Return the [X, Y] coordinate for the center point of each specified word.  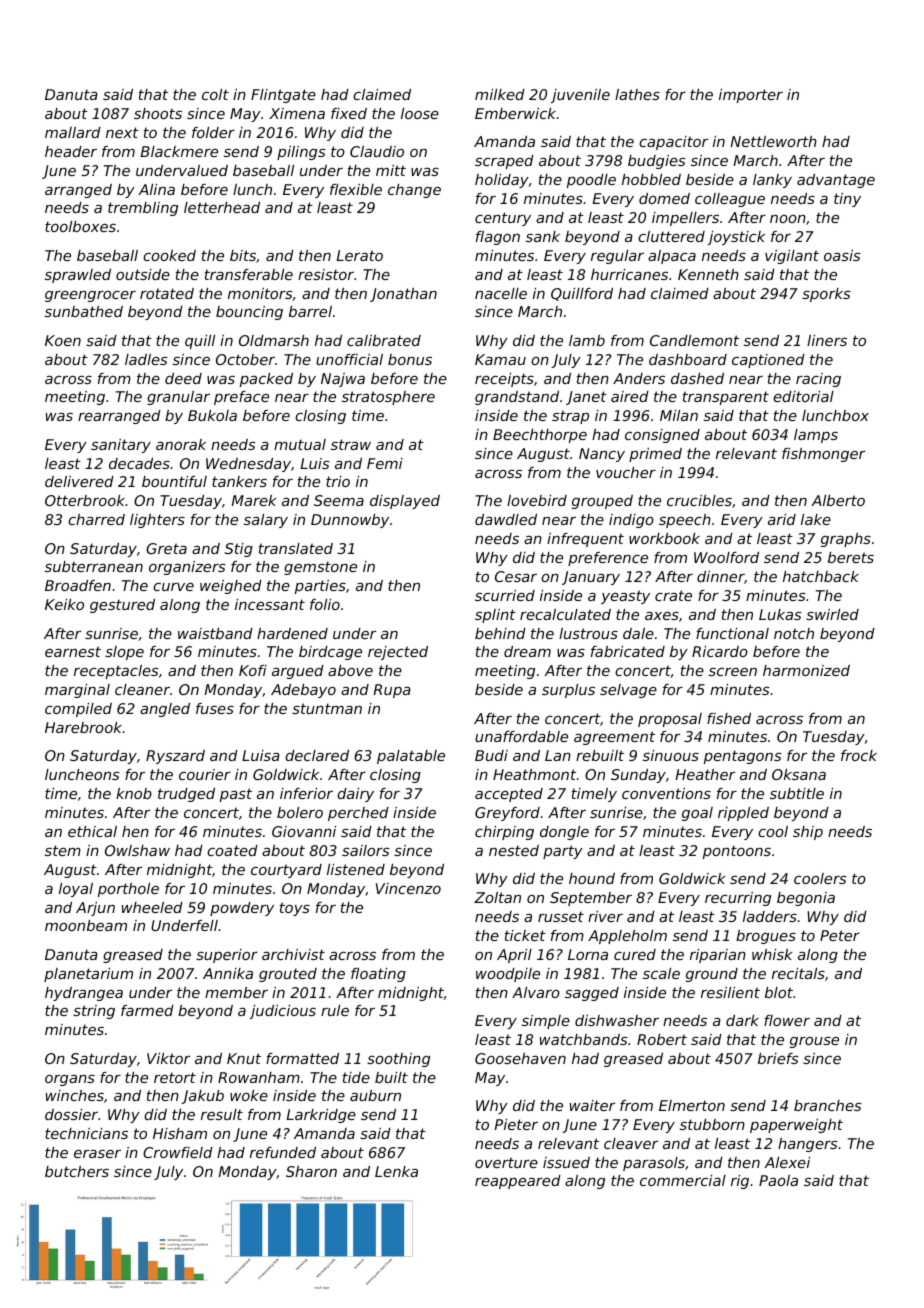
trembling [143, 209]
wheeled [152, 907]
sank [543, 236]
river [605, 916]
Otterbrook [85, 500]
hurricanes [629, 274]
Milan [679, 415]
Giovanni [304, 831]
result [222, 1114]
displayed [405, 502]
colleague [730, 200]
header [71, 151]
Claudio [377, 151]
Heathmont [534, 774]
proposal [670, 720]
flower [787, 1020]
